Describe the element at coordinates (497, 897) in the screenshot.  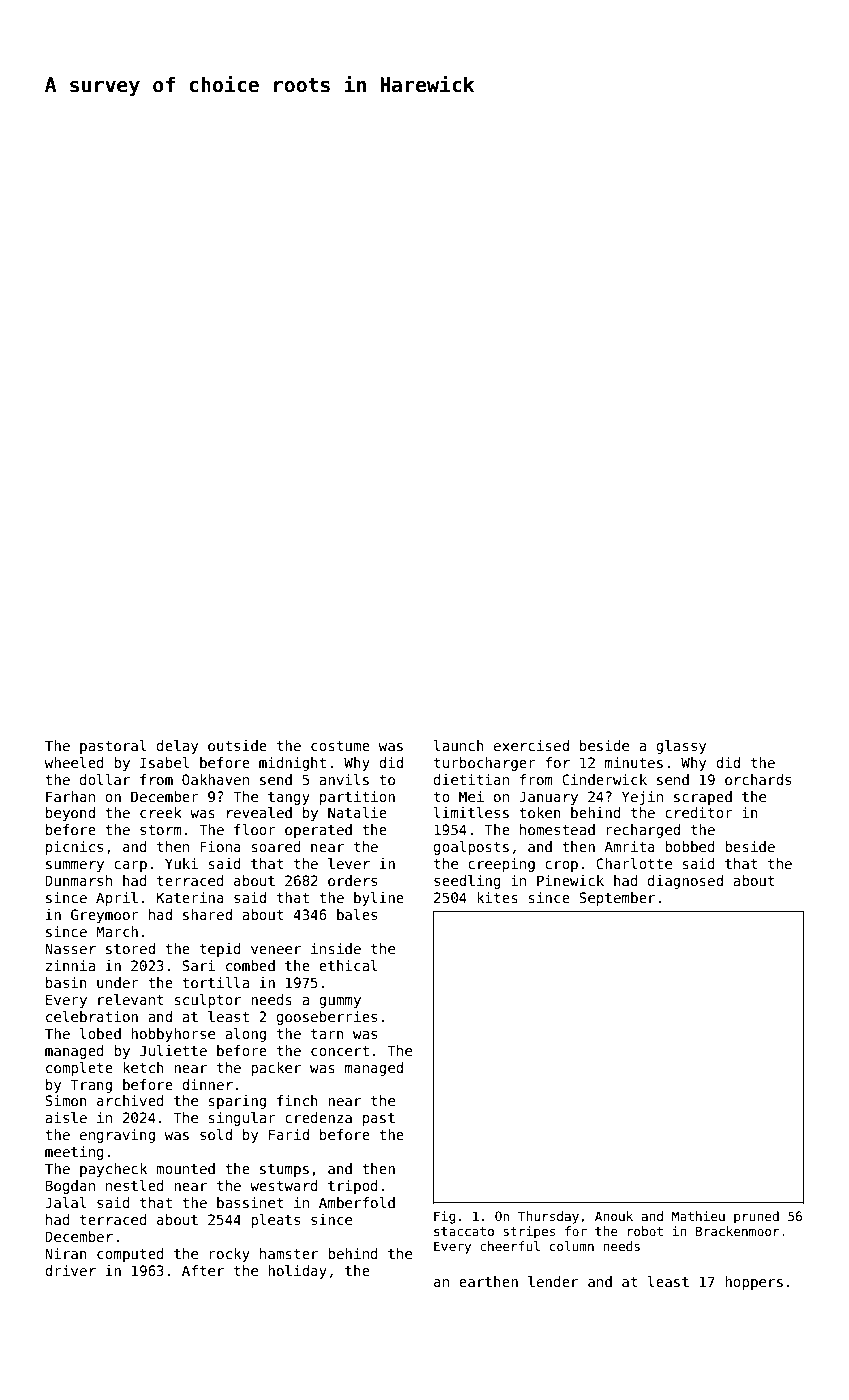
I see `kites` at that location.
